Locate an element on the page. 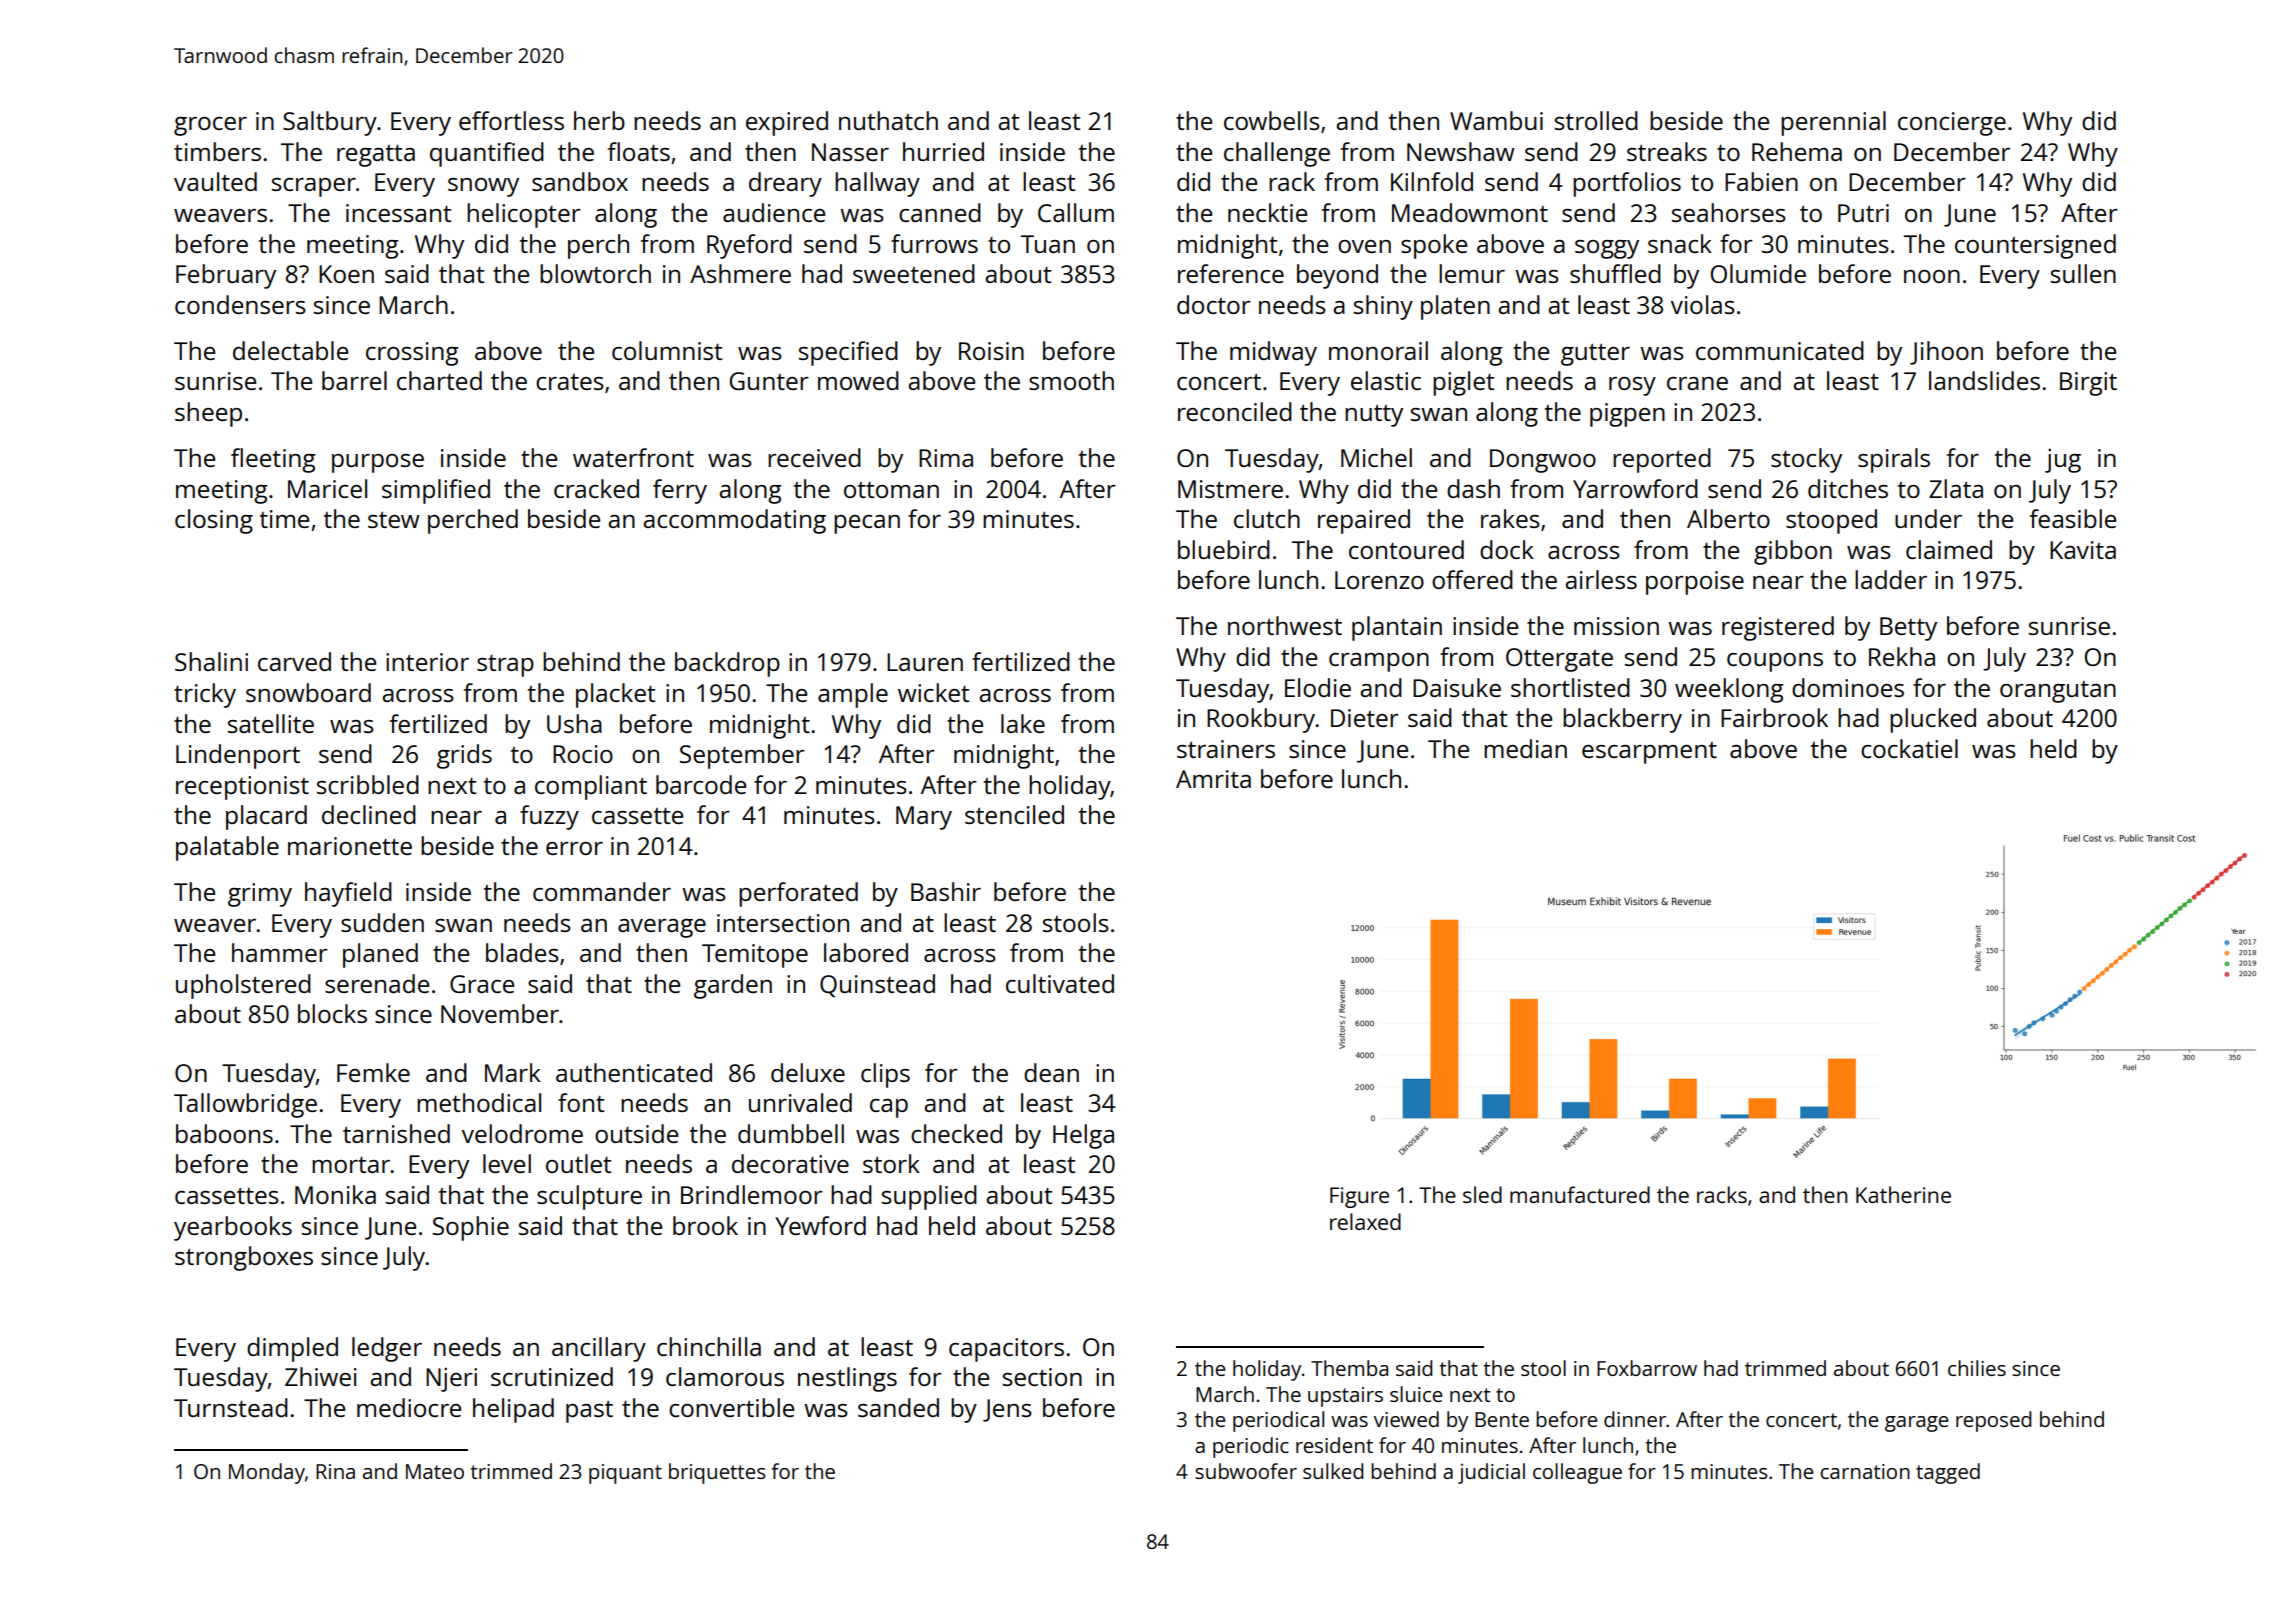 This image has width=2292, height=1620. Kilnfold is located at coordinates (1432, 181).
